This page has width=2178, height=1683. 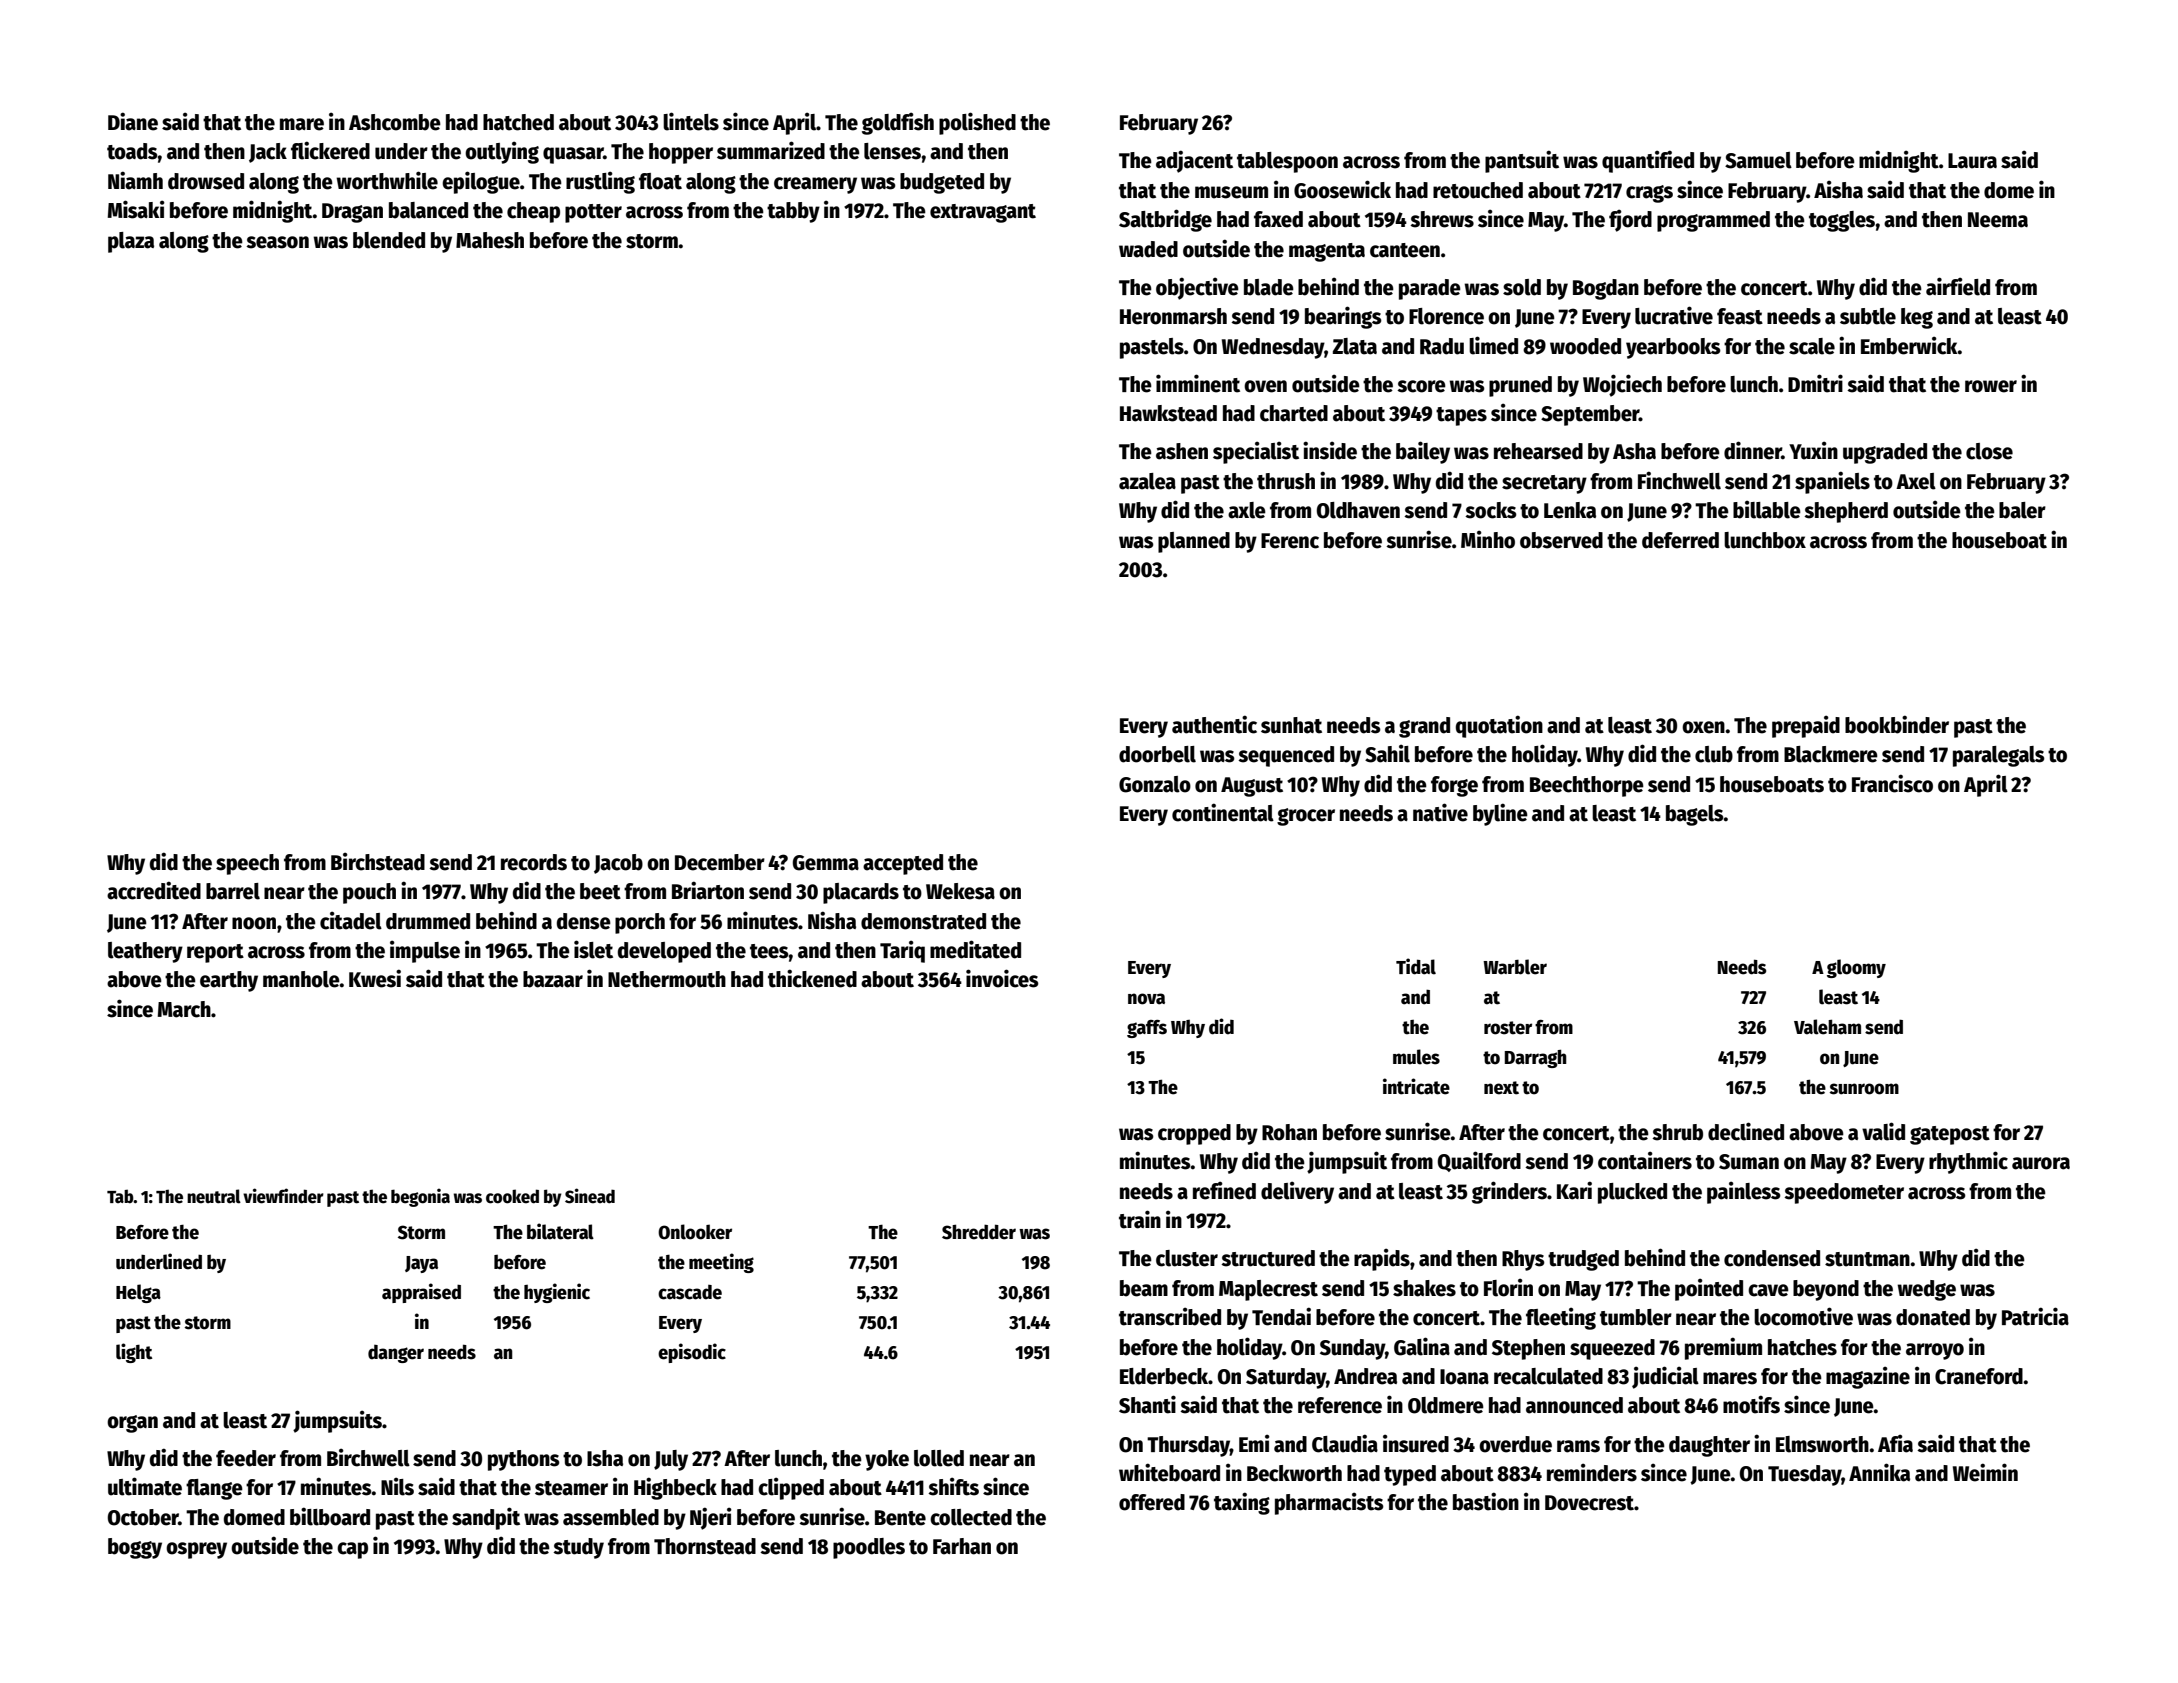 What do you see at coordinates (1714, 754) in the page?
I see `club` at bounding box center [1714, 754].
